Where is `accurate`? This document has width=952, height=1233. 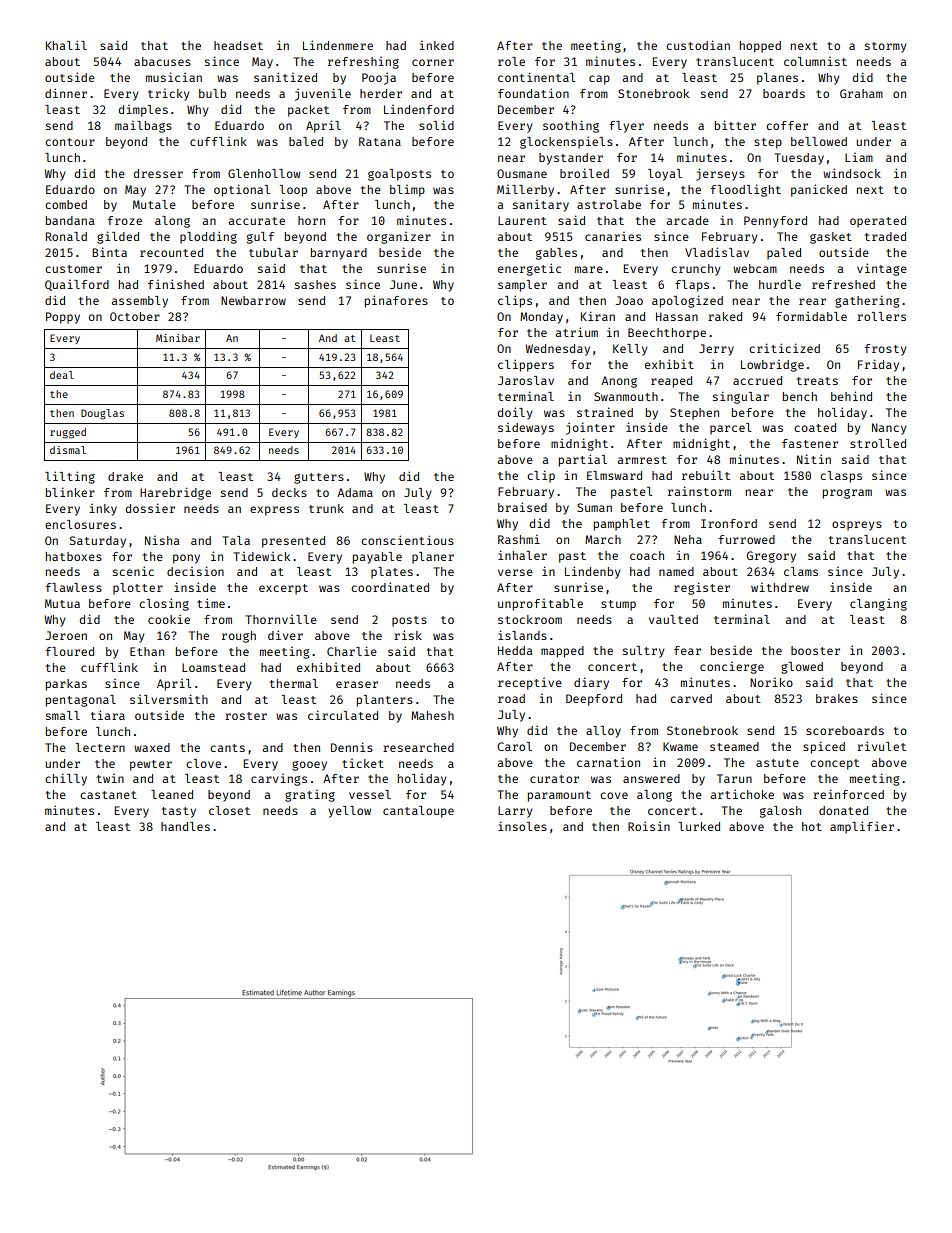
accurate is located at coordinates (257, 221).
